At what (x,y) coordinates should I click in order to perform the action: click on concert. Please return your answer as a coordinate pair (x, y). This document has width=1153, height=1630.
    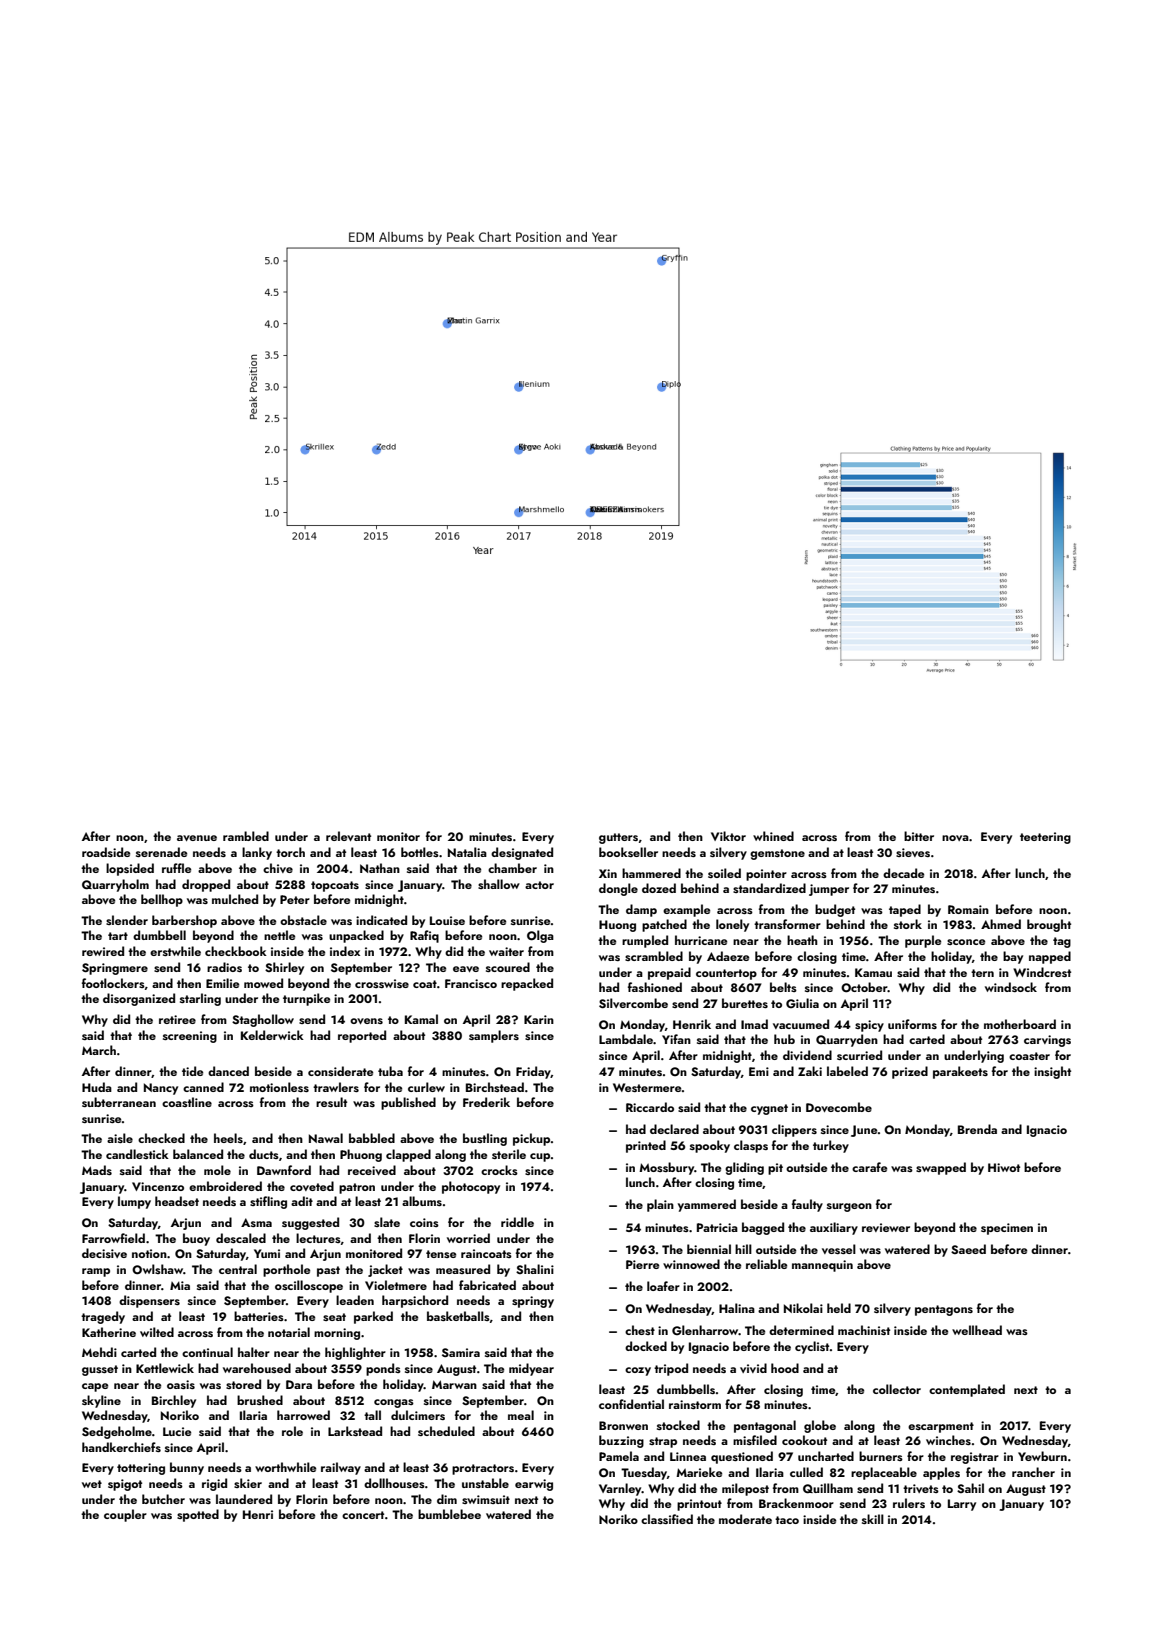
    Looking at the image, I should click on (363, 1515).
